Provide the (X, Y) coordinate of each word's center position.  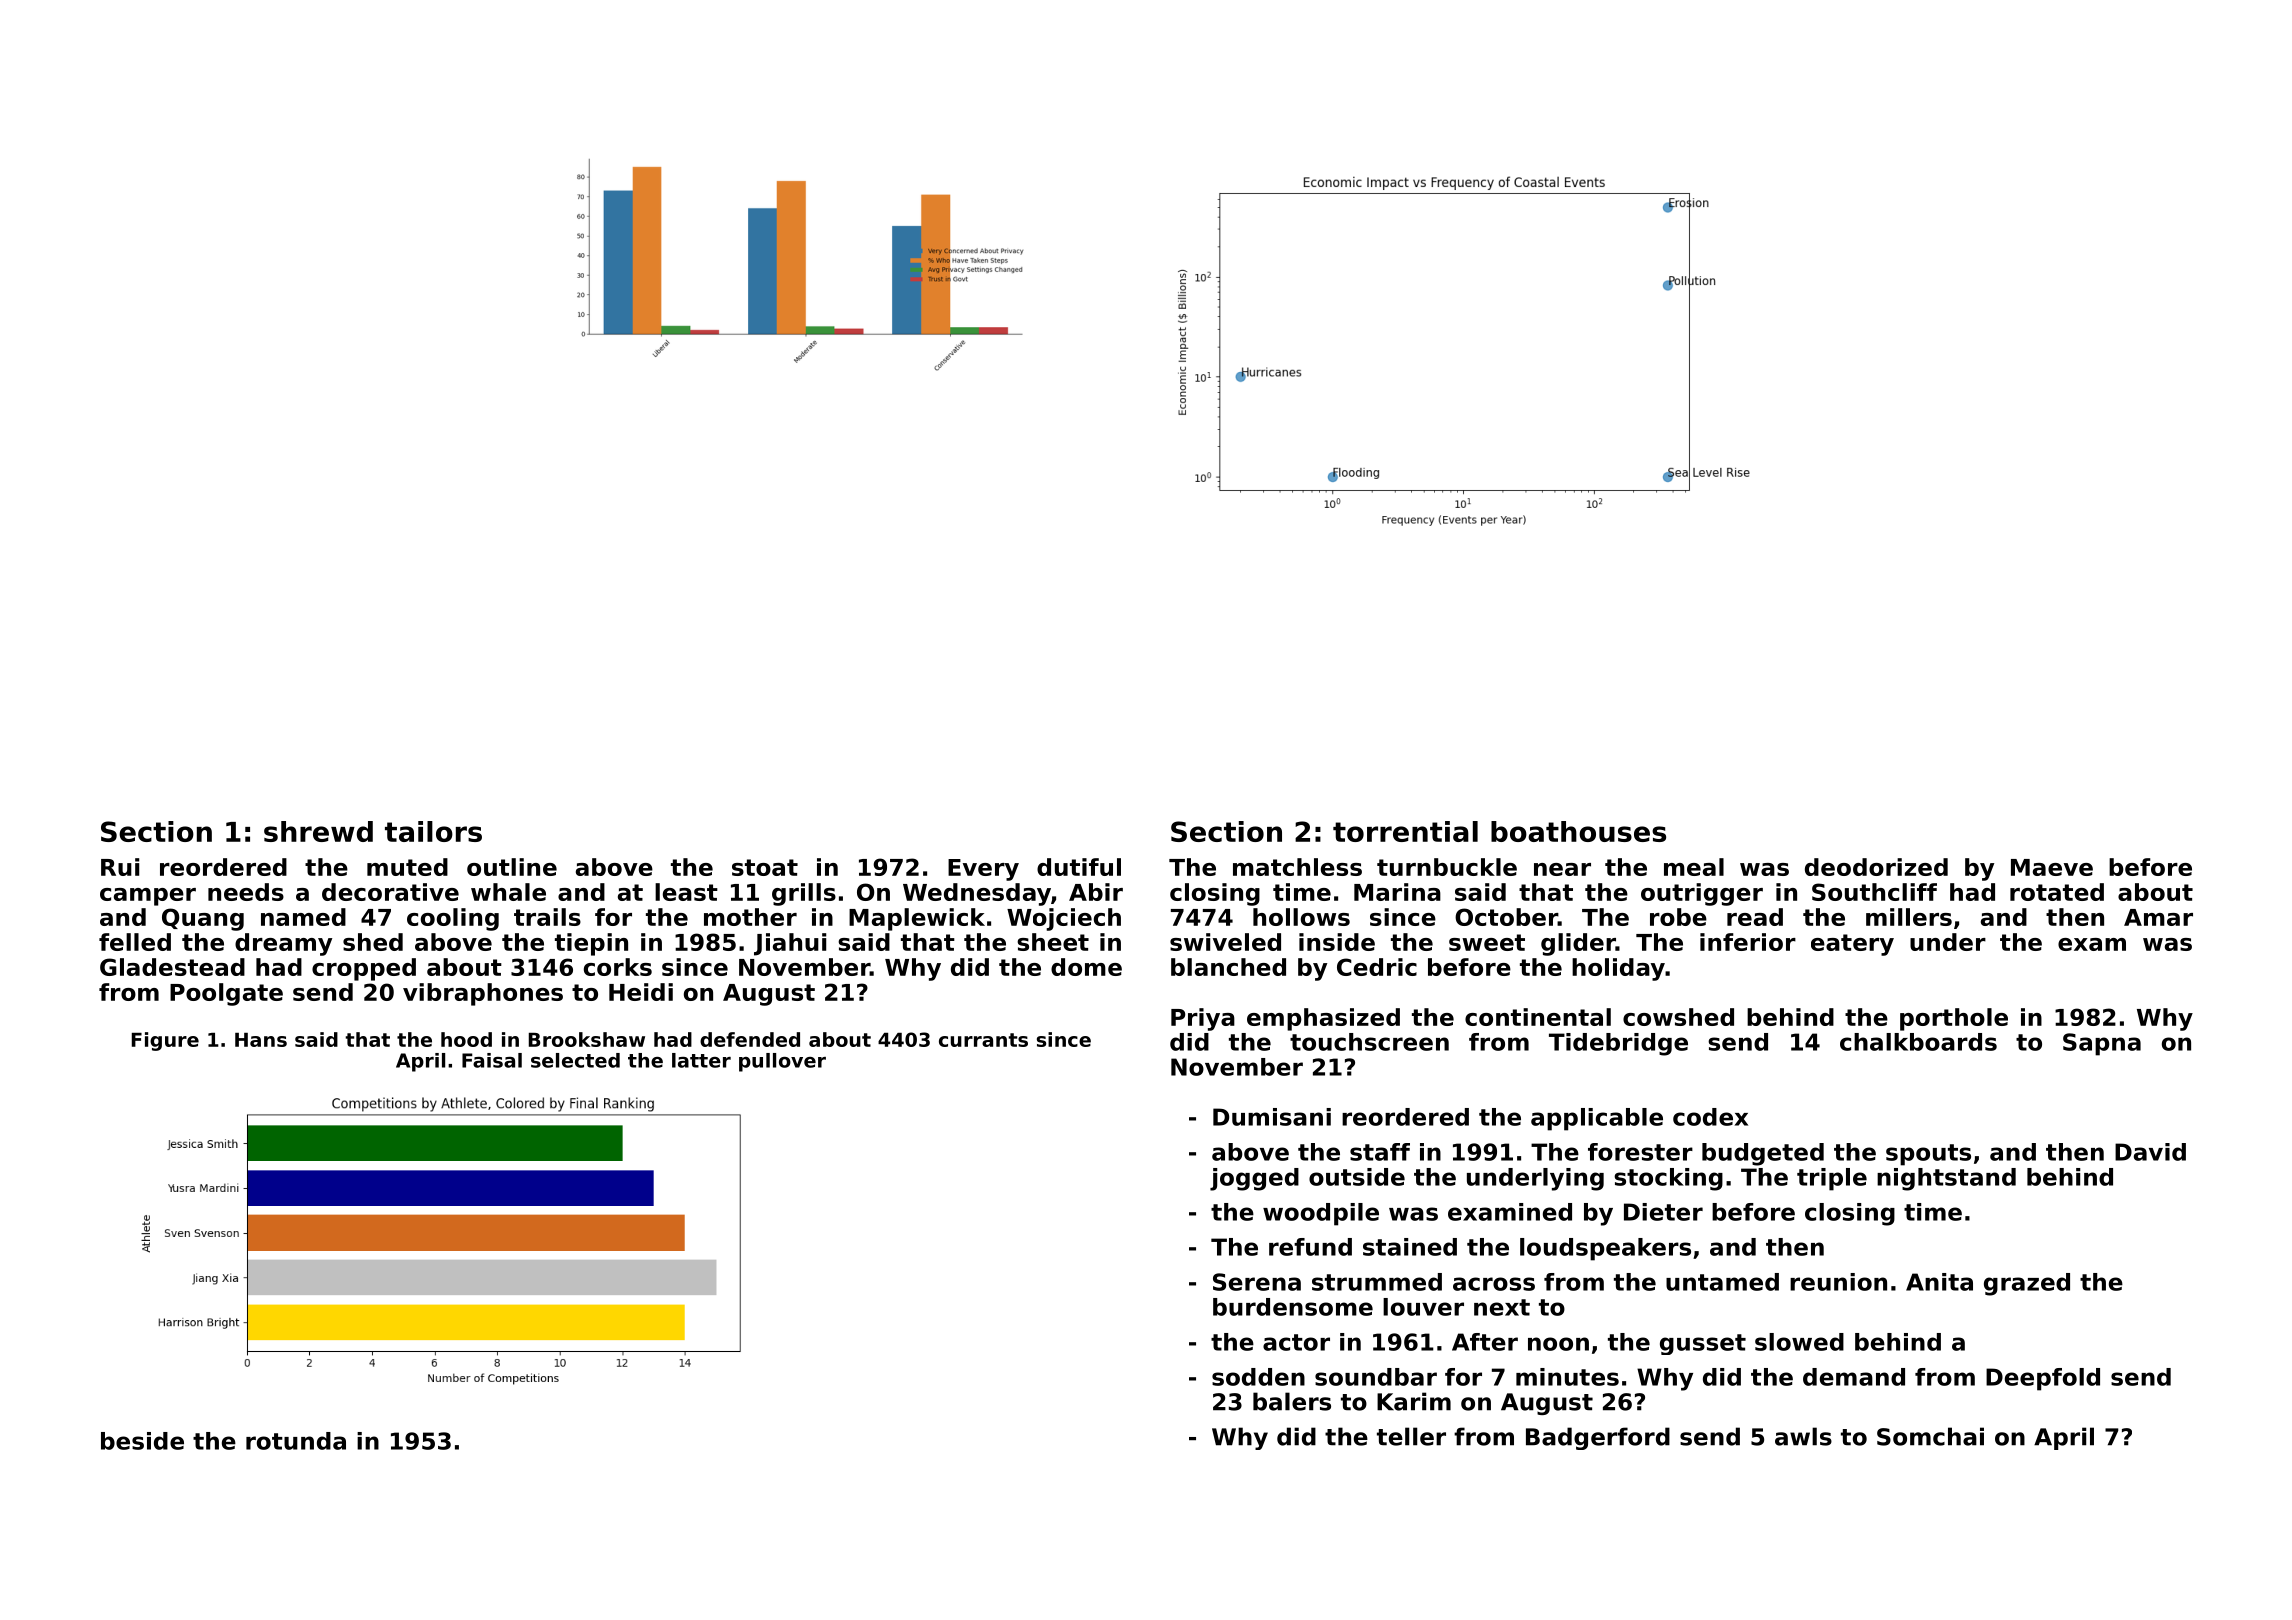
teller (1411, 1436)
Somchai (1930, 1436)
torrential (1405, 831)
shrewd (318, 831)
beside (142, 1441)
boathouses (1578, 831)
